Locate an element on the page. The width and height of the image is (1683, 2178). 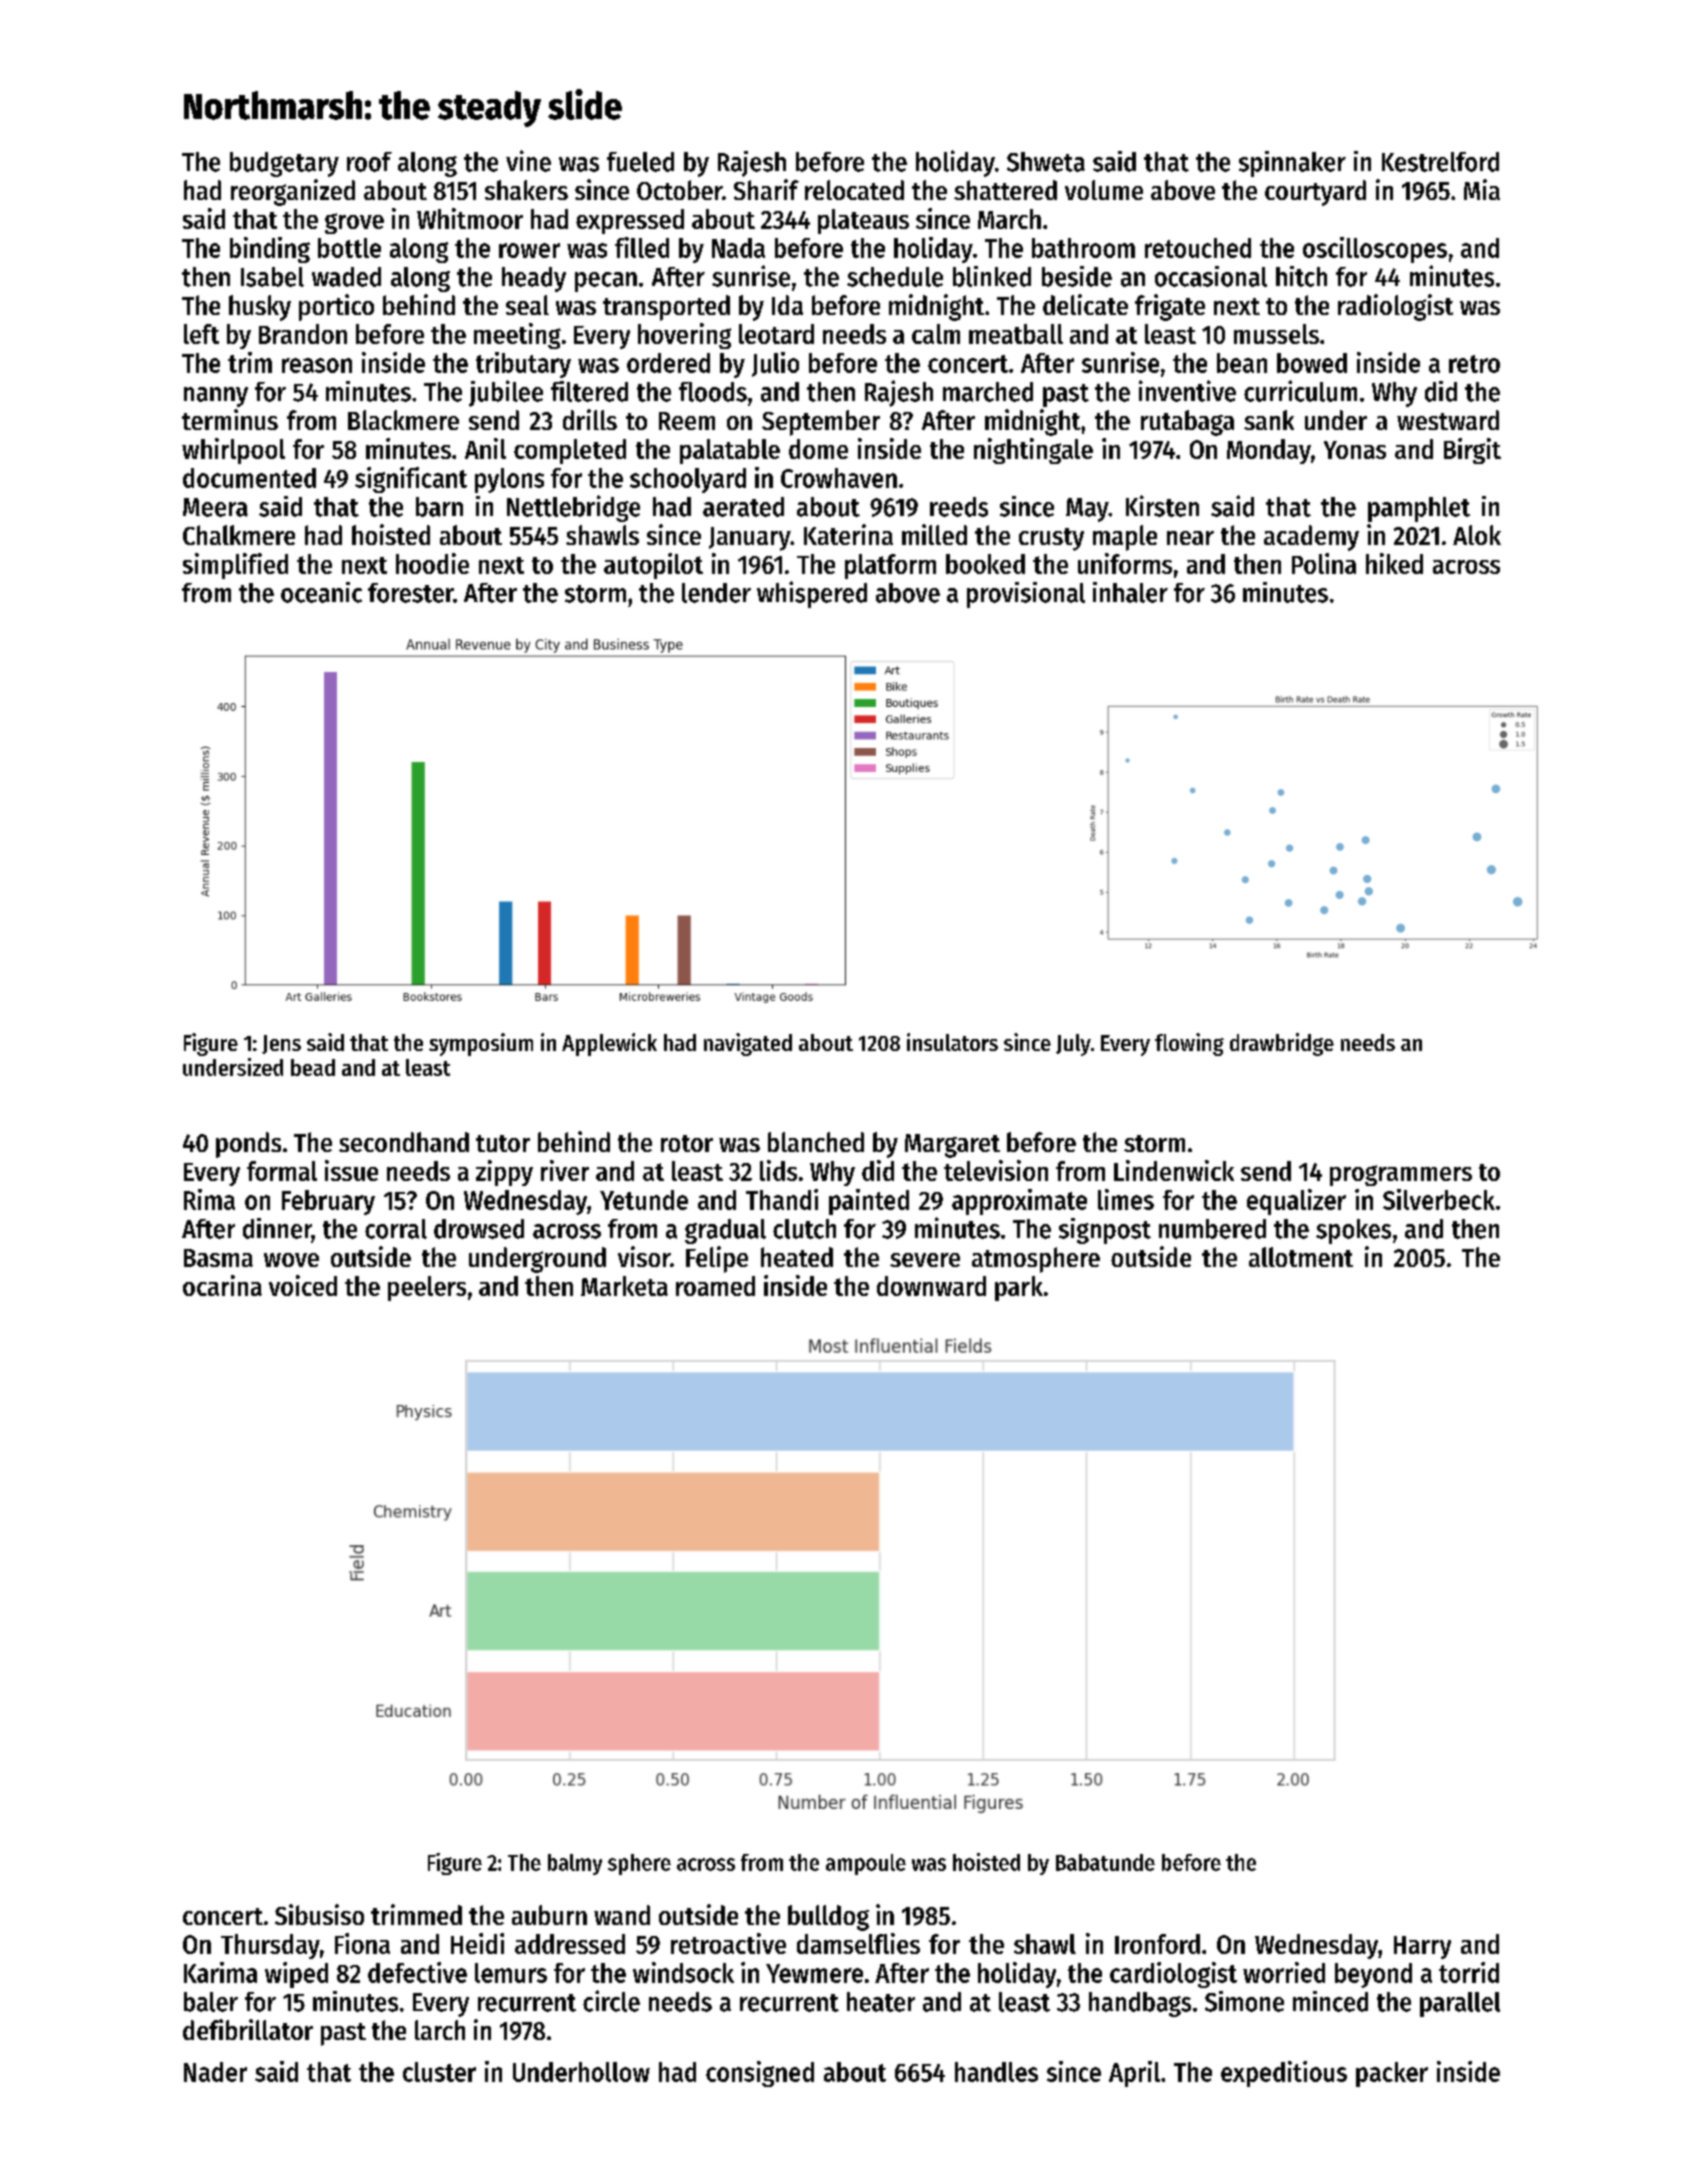
programmers is located at coordinates (1401, 1175).
